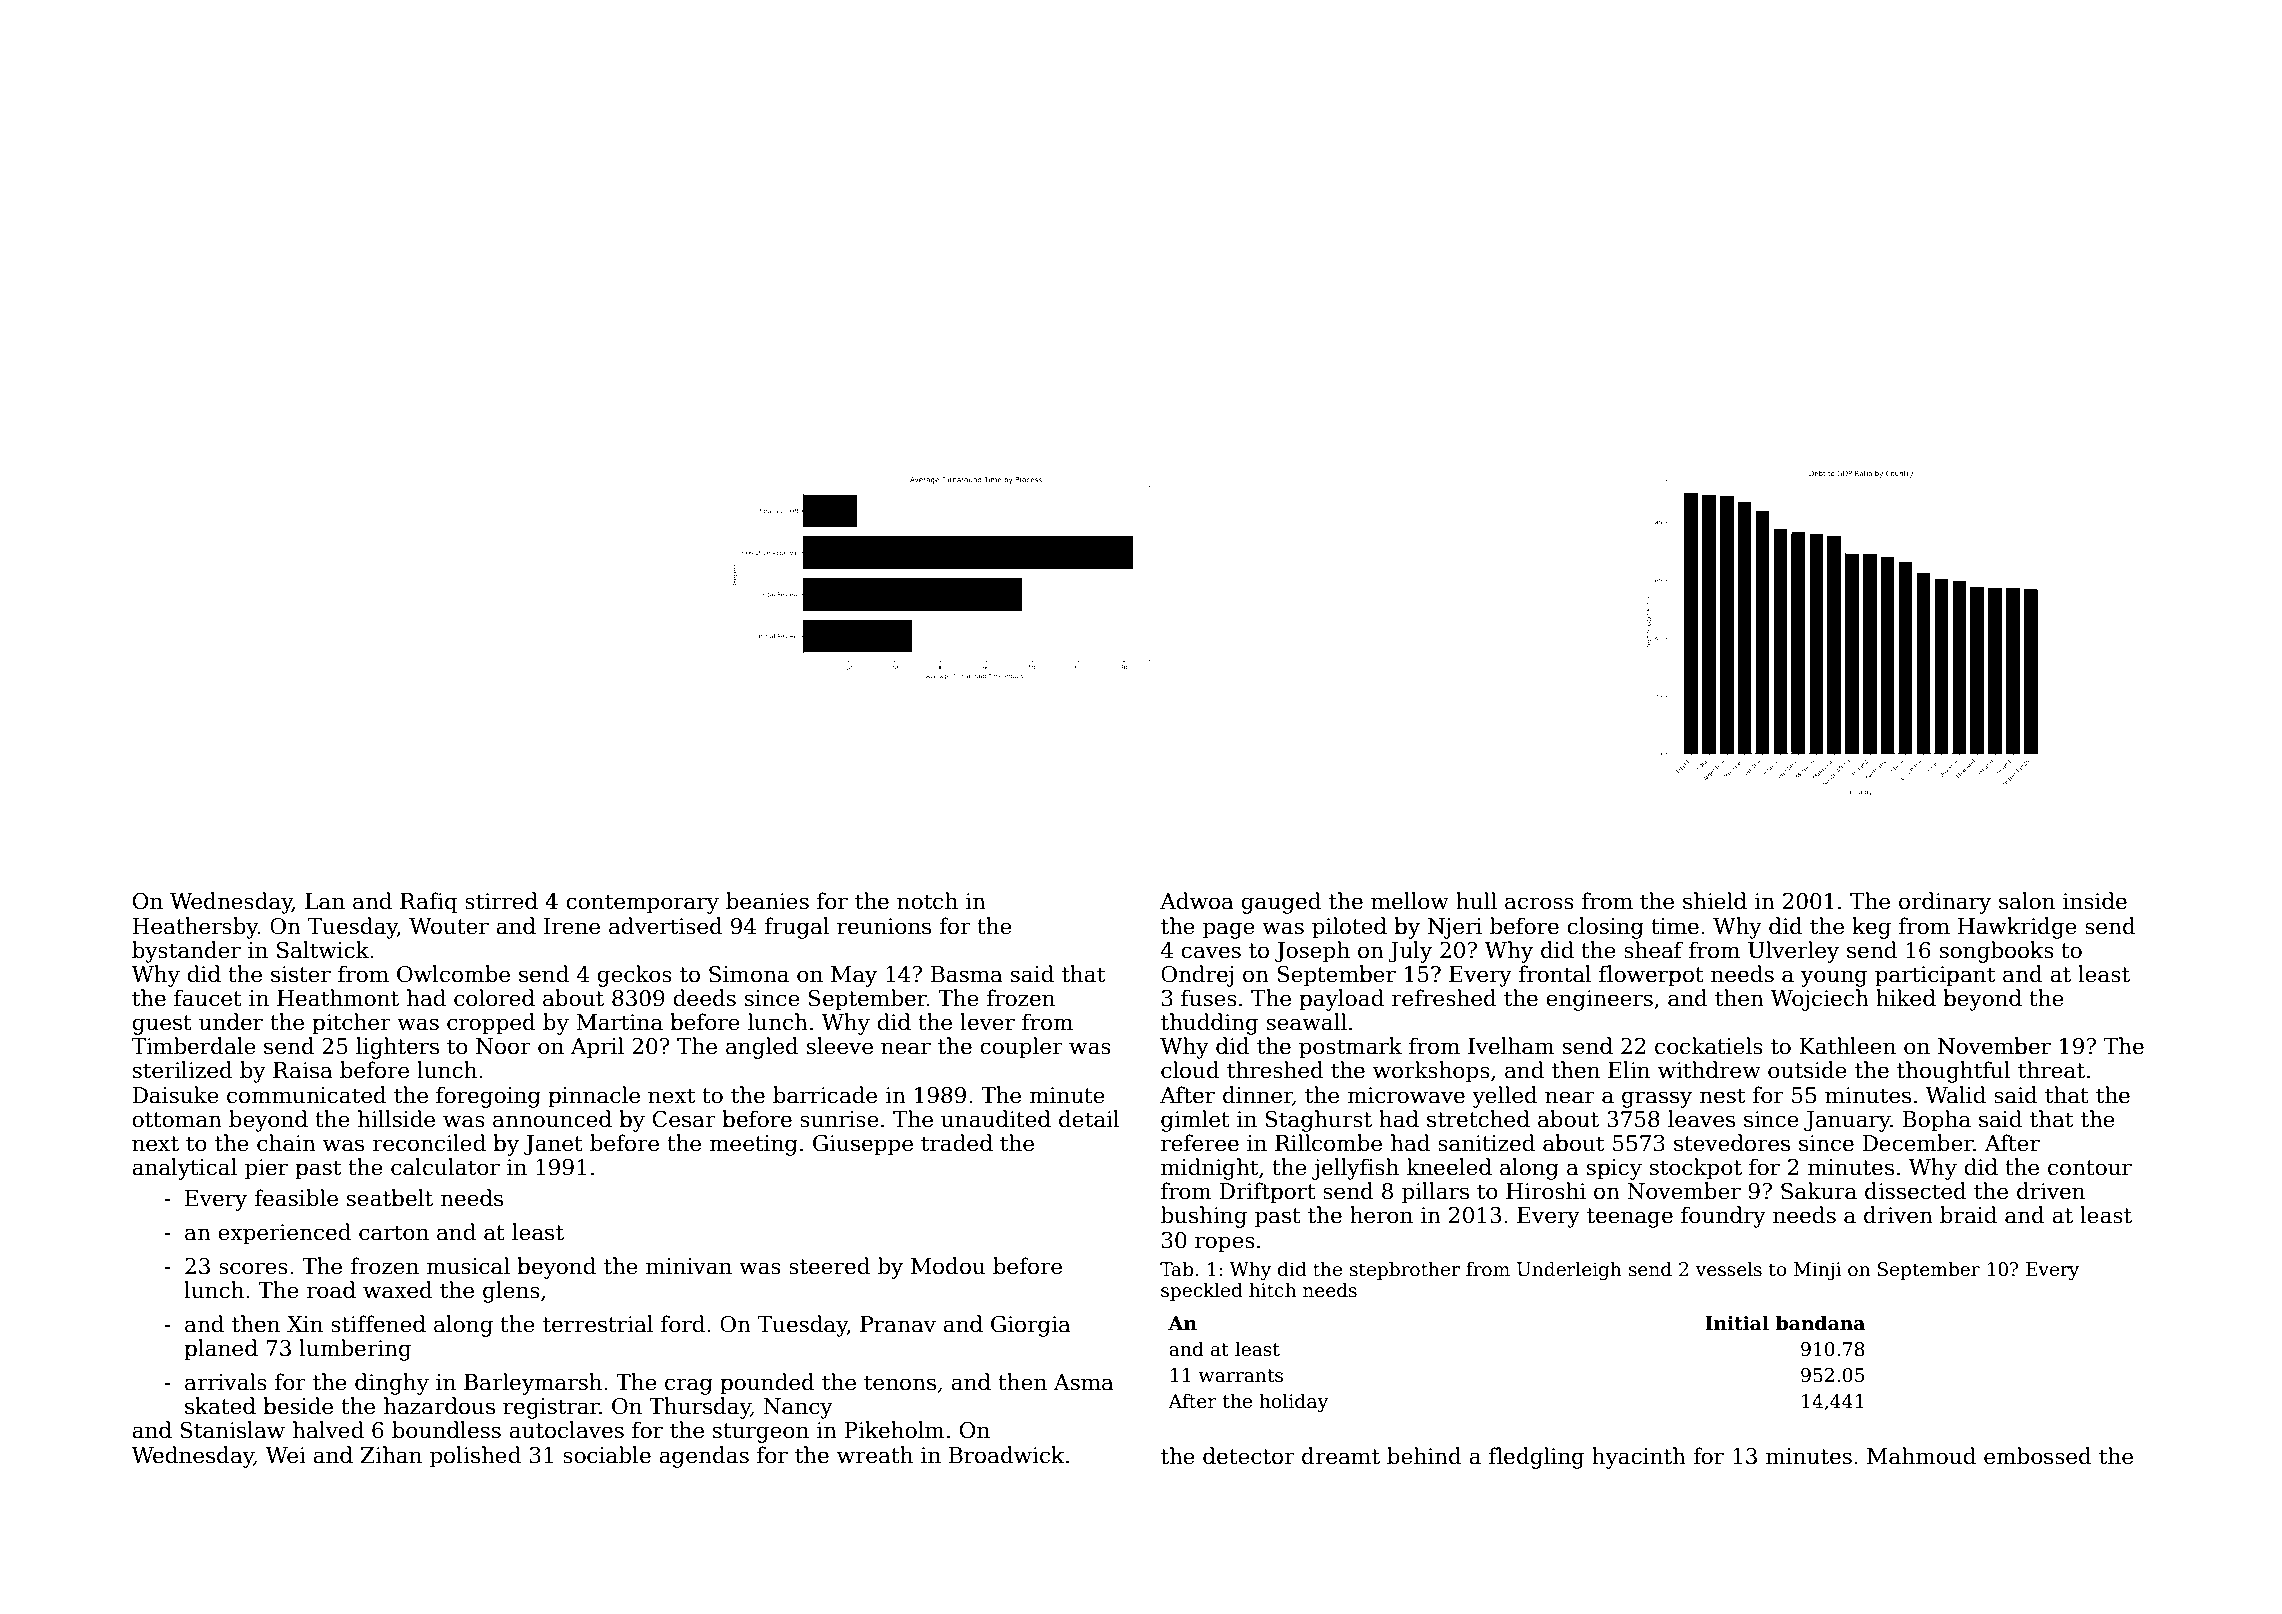 This screenshot has height=1614, width=2282. What do you see at coordinates (501, 901) in the screenshot?
I see `stirred` at bounding box center [501, 901].
